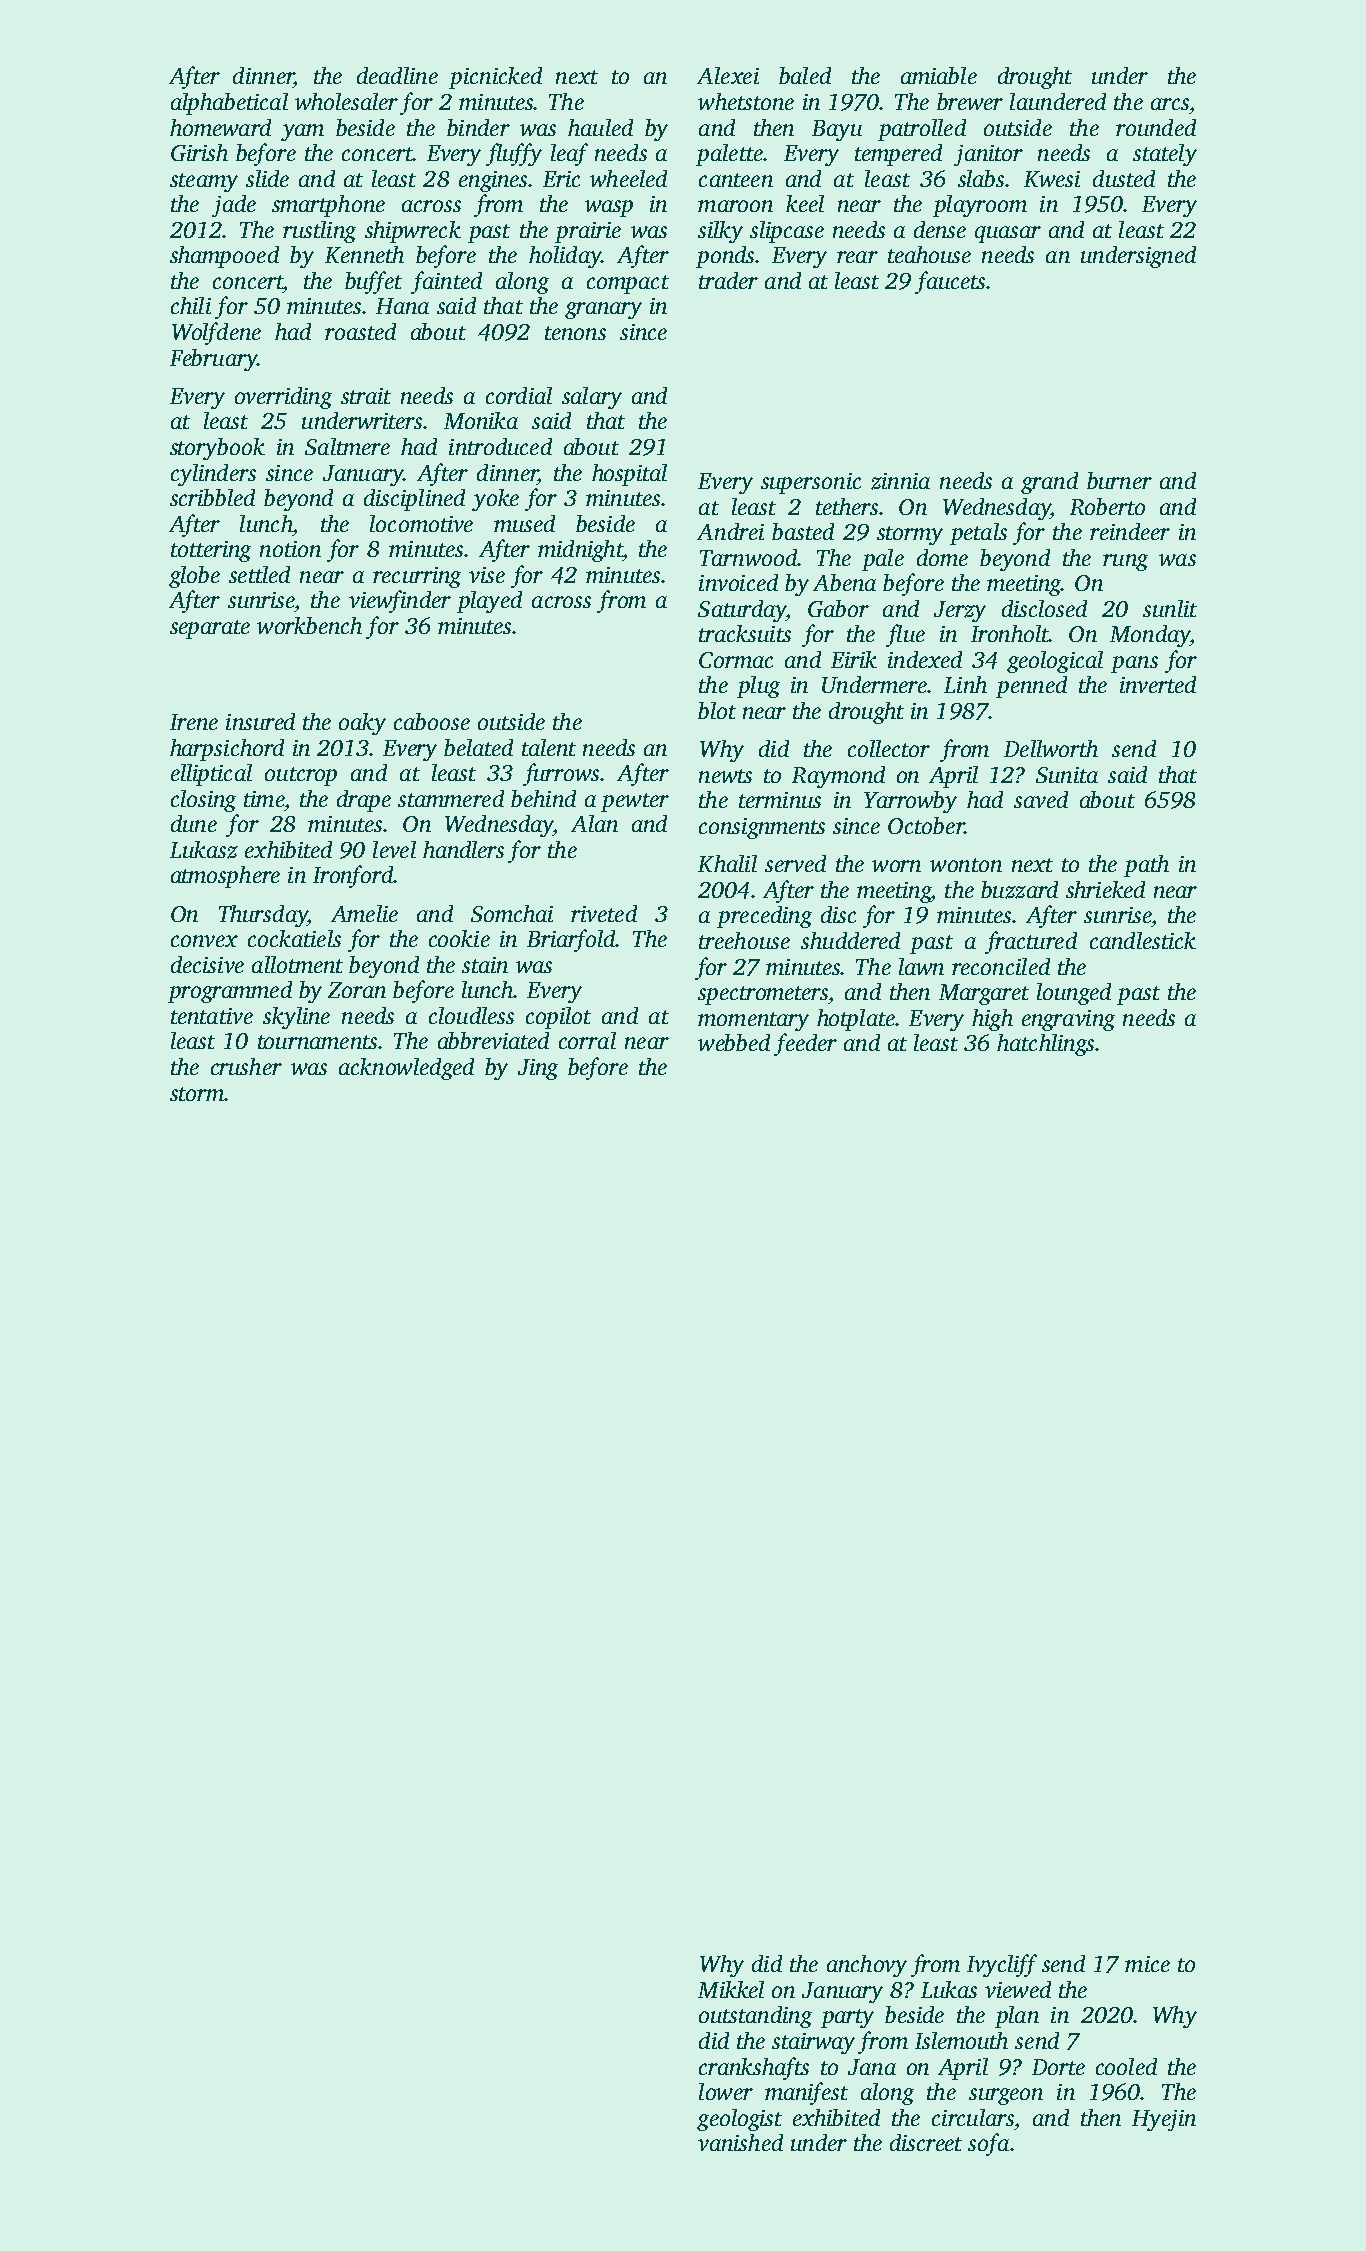  Describe the element at coordinates (731, 1989) in the page. I see `Mikkel` at that location.
